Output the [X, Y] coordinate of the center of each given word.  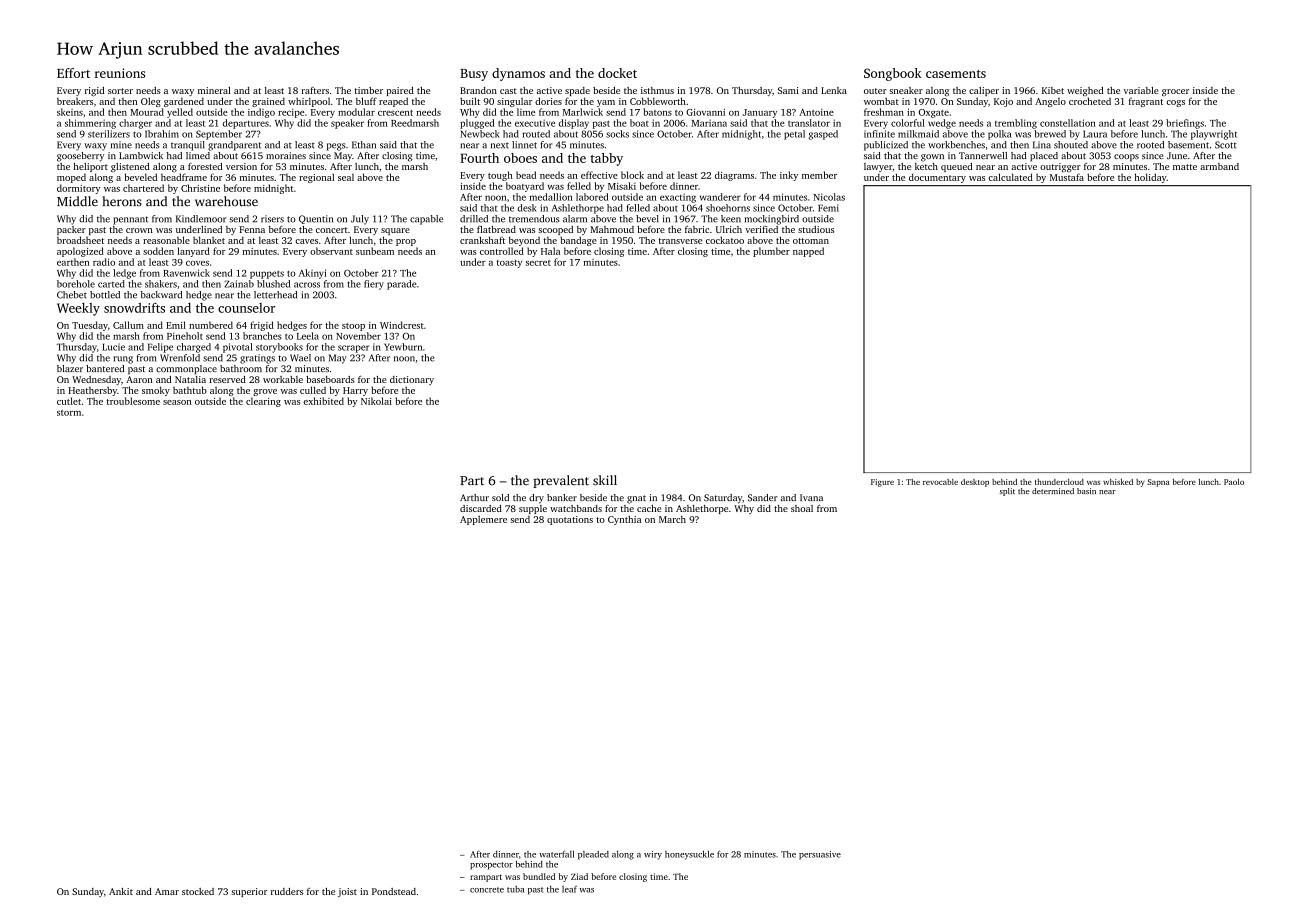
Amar [167, 891]
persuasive [820, 855]
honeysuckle [689, 855]
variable [1141, 90]
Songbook [893, 74]
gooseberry [80, 157]
